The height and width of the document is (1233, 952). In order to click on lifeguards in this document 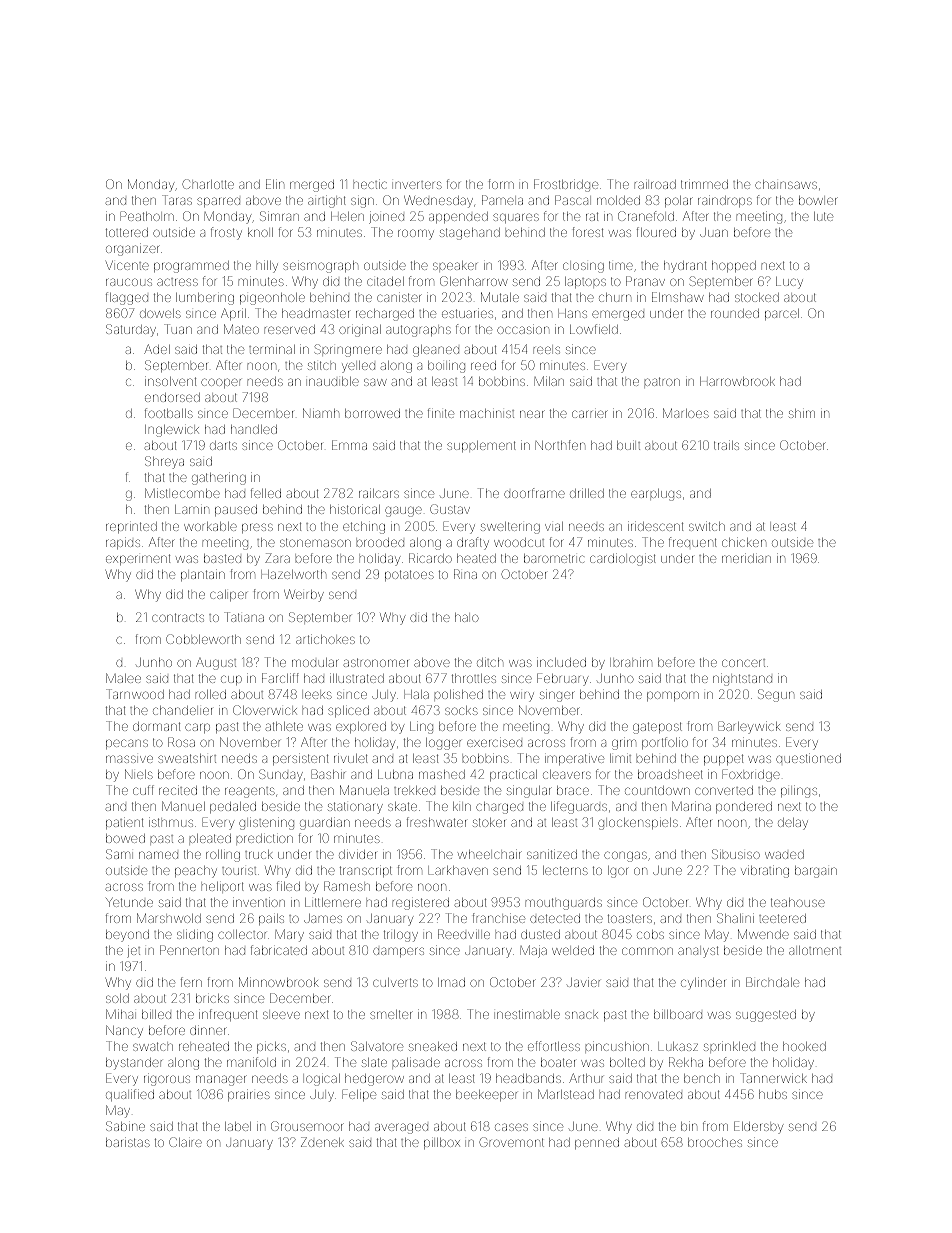, I will do `click(579, 807)`.
